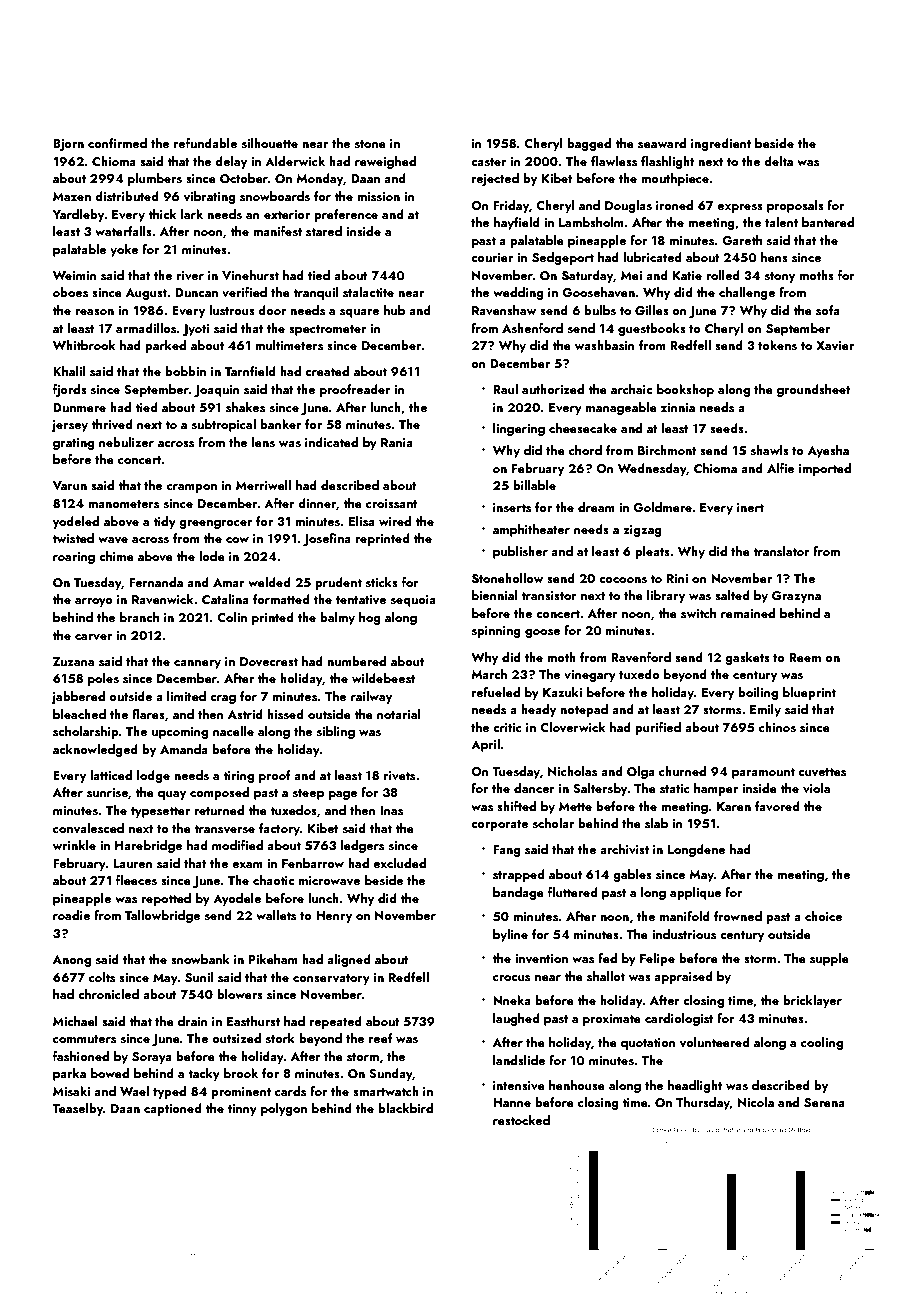 The width and height of the screenshot is (908, 1316). I want to click on lark, so click(192, 214).
